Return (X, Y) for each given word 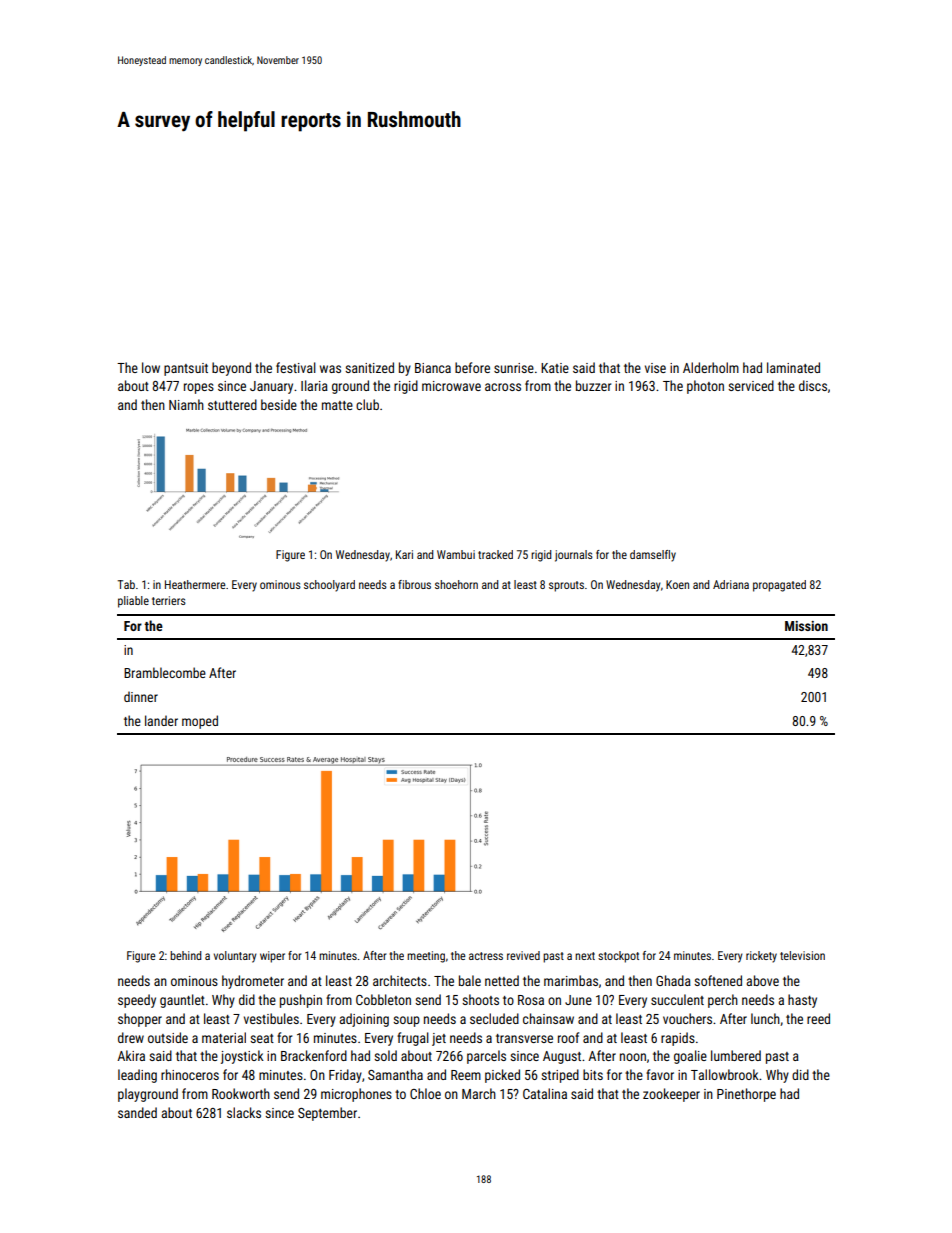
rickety (761, 957)
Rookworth (241, 1093)
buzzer (593, 385)
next (585, 956)
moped (200, 722)
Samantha (395, 1074)
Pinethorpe (746, 1095)
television (802, 955)
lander (161, 720)
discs (813, 385)
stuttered (232, 404)
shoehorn (456, 584)
